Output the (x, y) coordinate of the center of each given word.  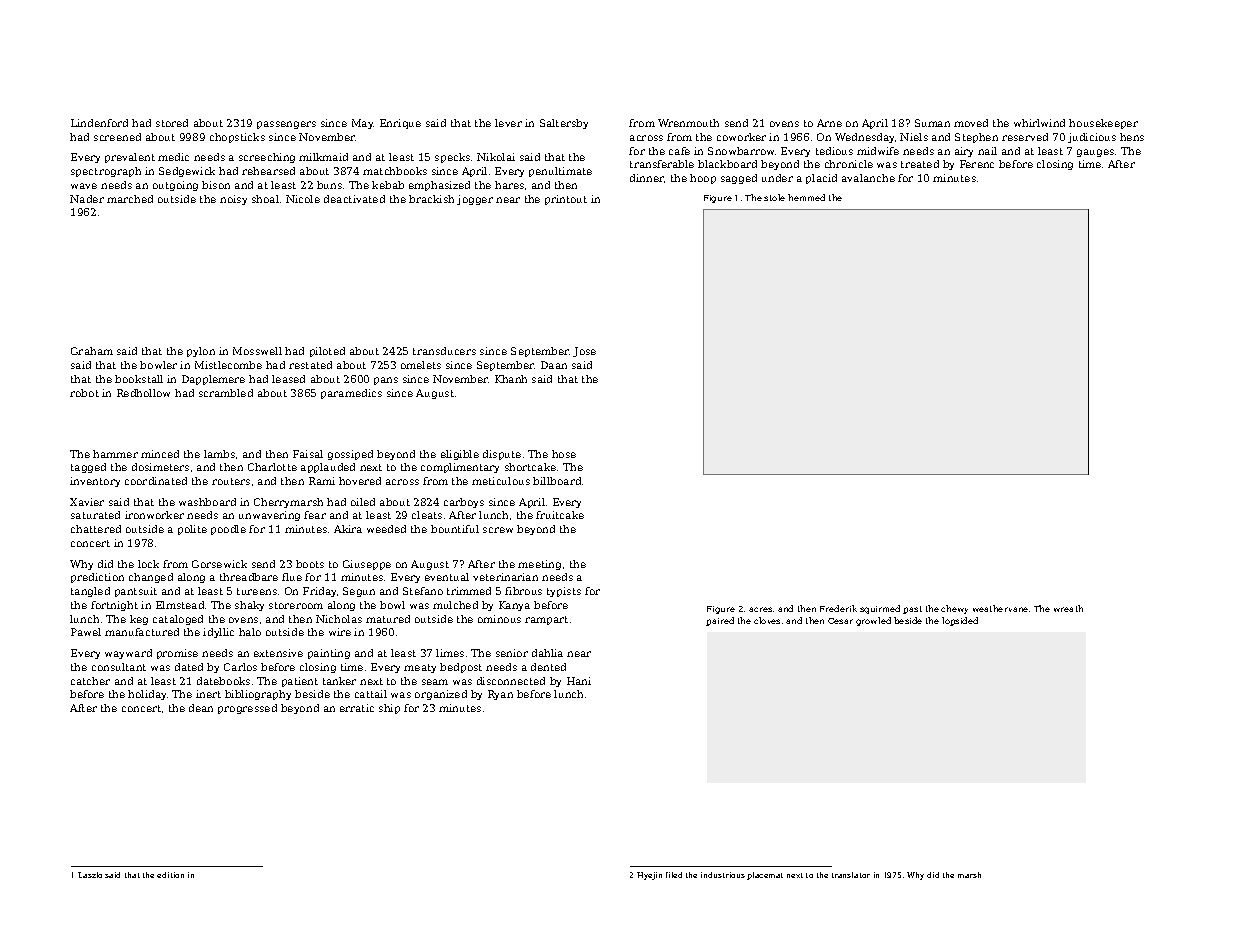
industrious (723, 875)
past (912, 610)
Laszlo (90, 875)
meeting (539, 565)
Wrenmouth (688, 123)
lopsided (960, 621)
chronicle (849, 164)
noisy (233, 200)
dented (548, 667)
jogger (475, 200)
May (363, 124)
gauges (1095, 153)
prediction (97, 578)
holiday (147, 695)
